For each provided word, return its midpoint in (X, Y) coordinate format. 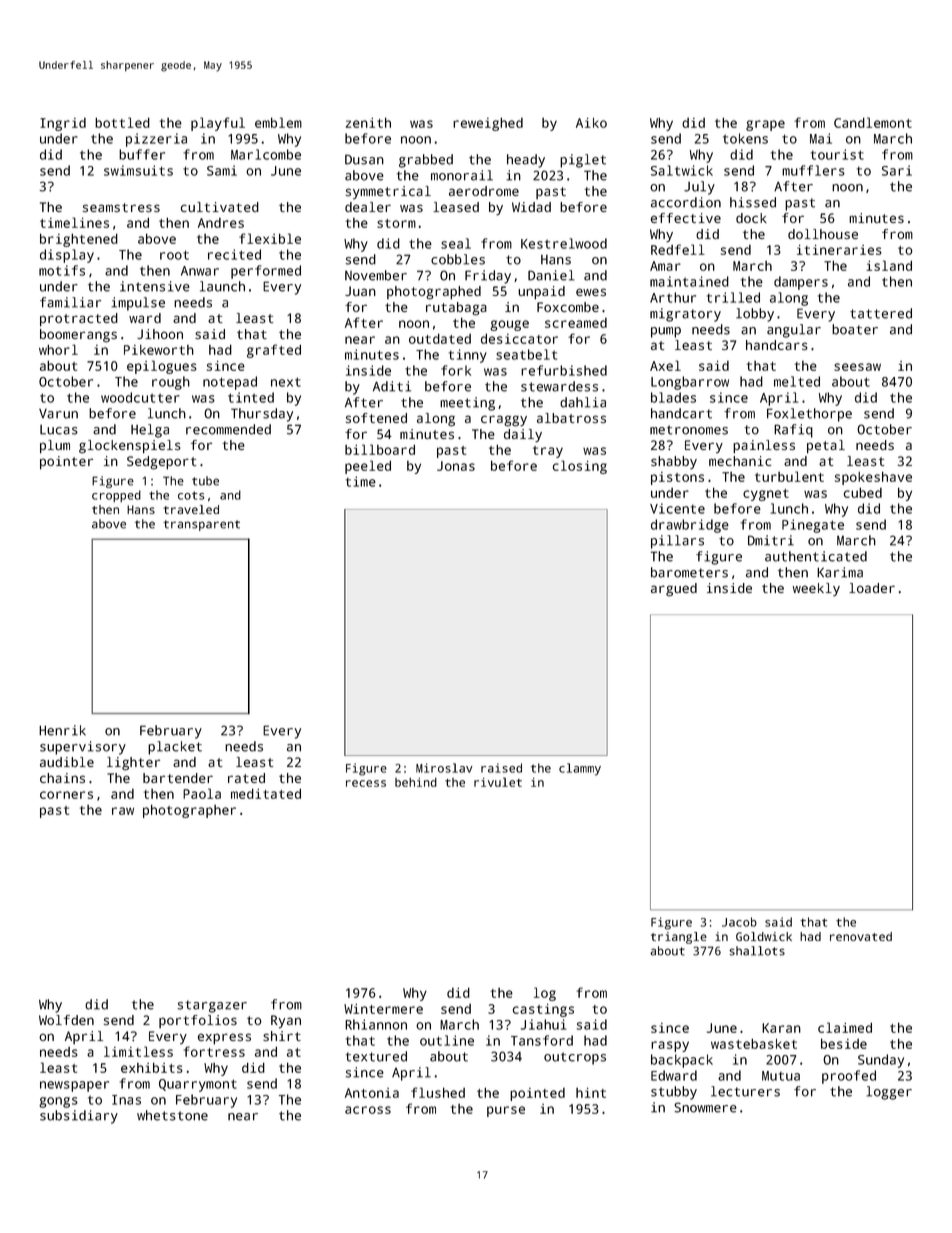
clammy (580, 769)
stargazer (212, 1006)
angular (794, 331)
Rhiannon (376, 1024)
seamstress (121, 207)
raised (501, 768)
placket (175, 748)
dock (751, 218)
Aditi (392, 386)
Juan (360, 291)
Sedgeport (161, 463)
